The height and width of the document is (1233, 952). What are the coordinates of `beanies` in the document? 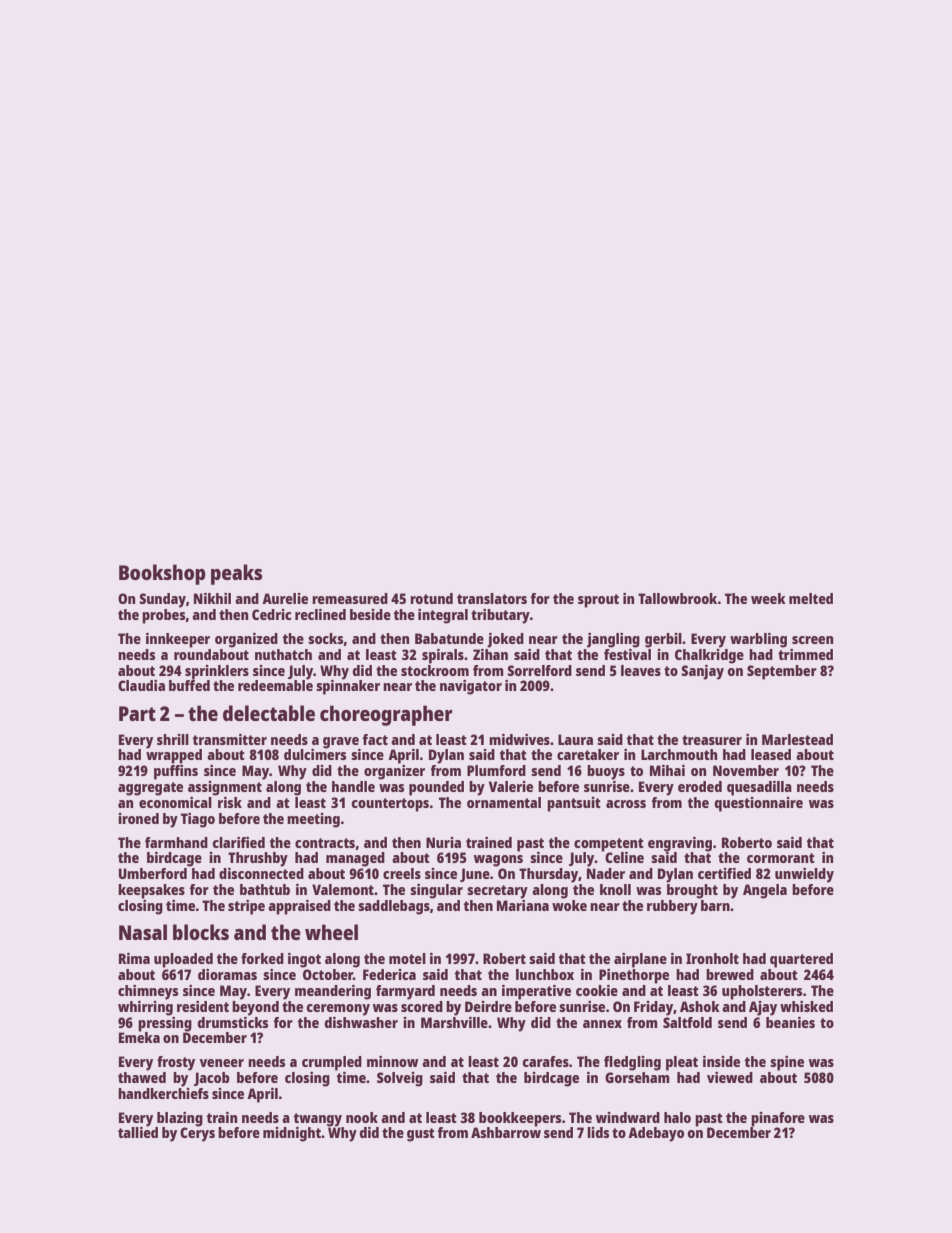 It's located at (790, 1022).
